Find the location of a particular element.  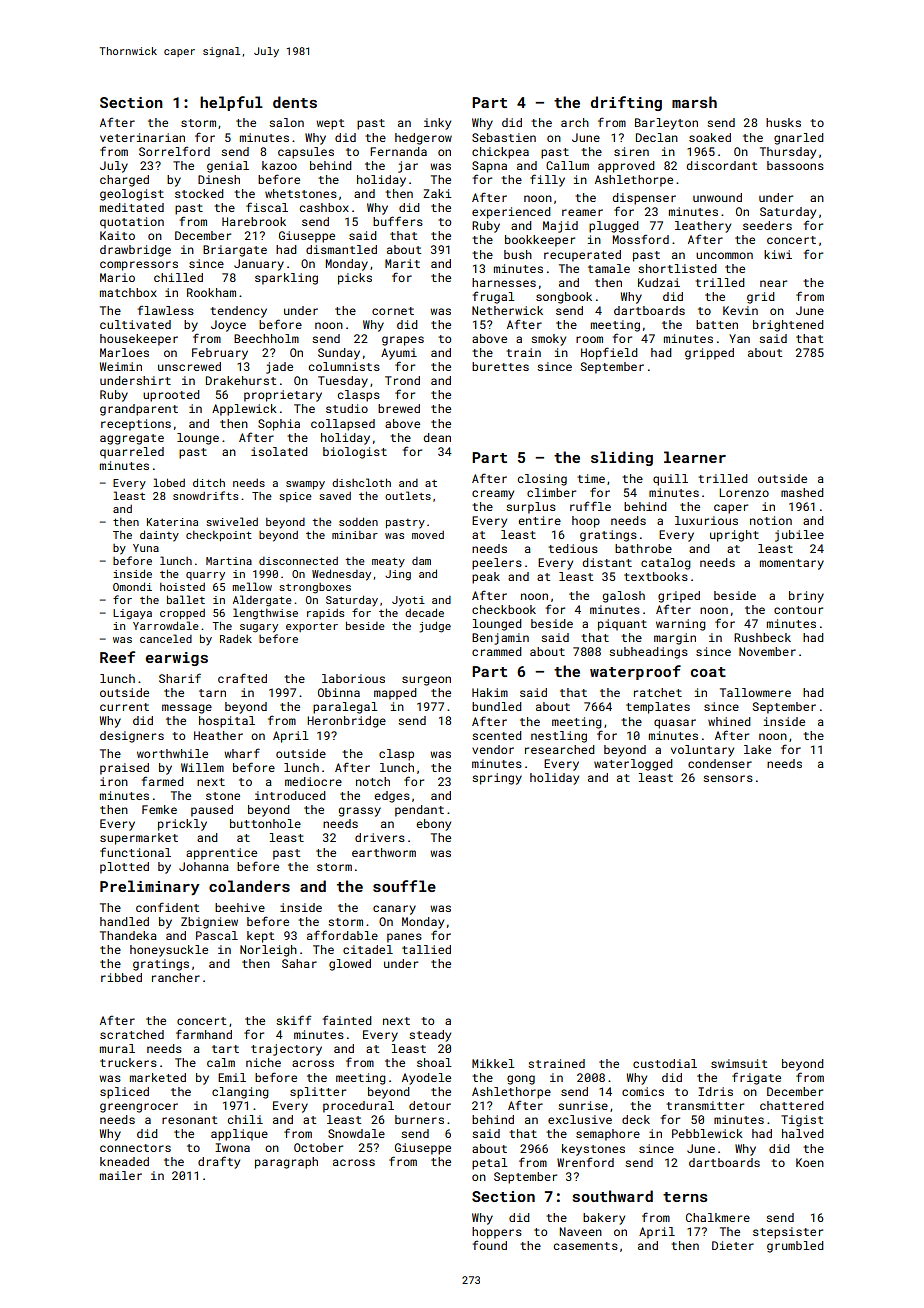

recuperated is located at coordinates (582, 256).
